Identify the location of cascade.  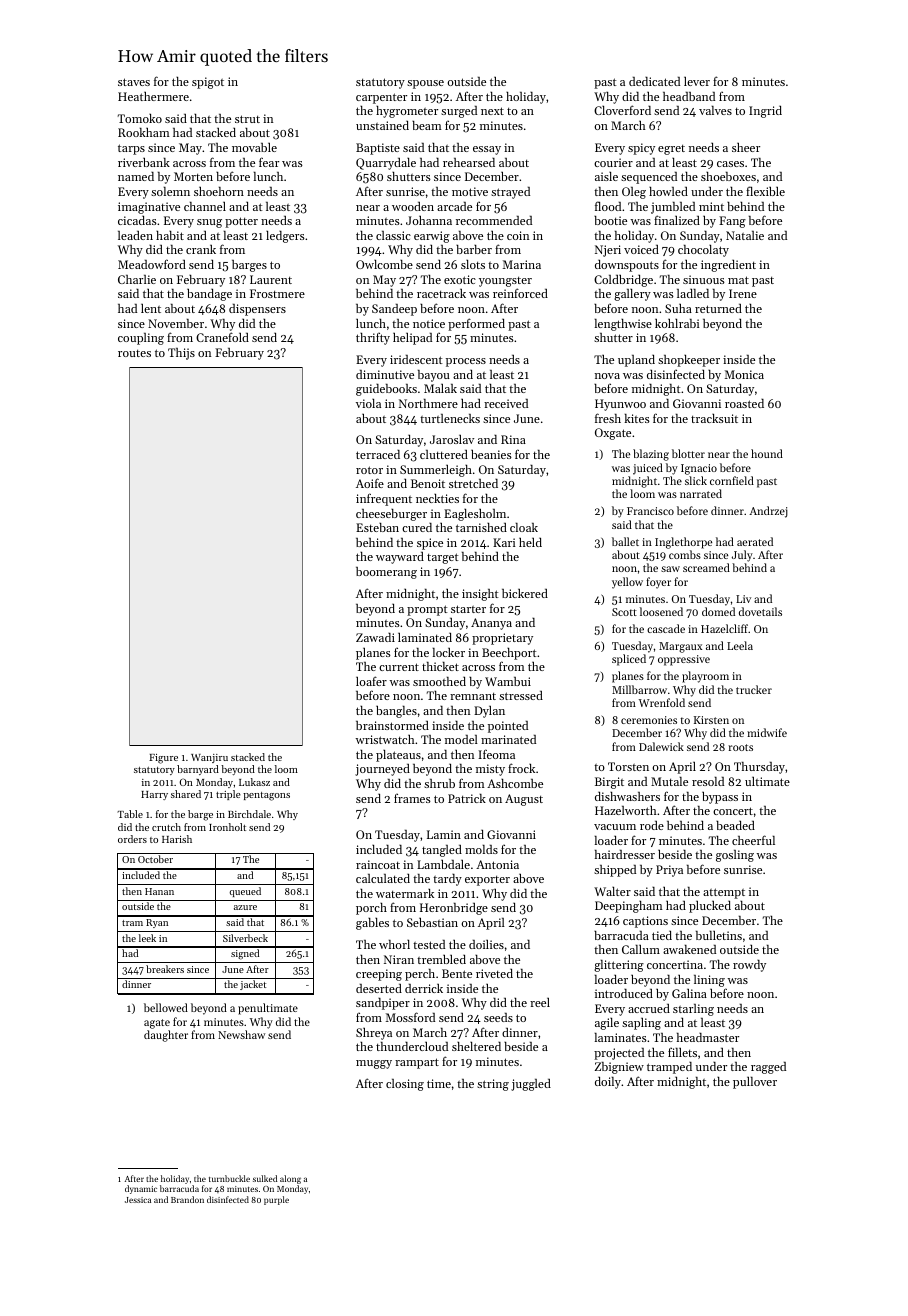
(666, 628).
